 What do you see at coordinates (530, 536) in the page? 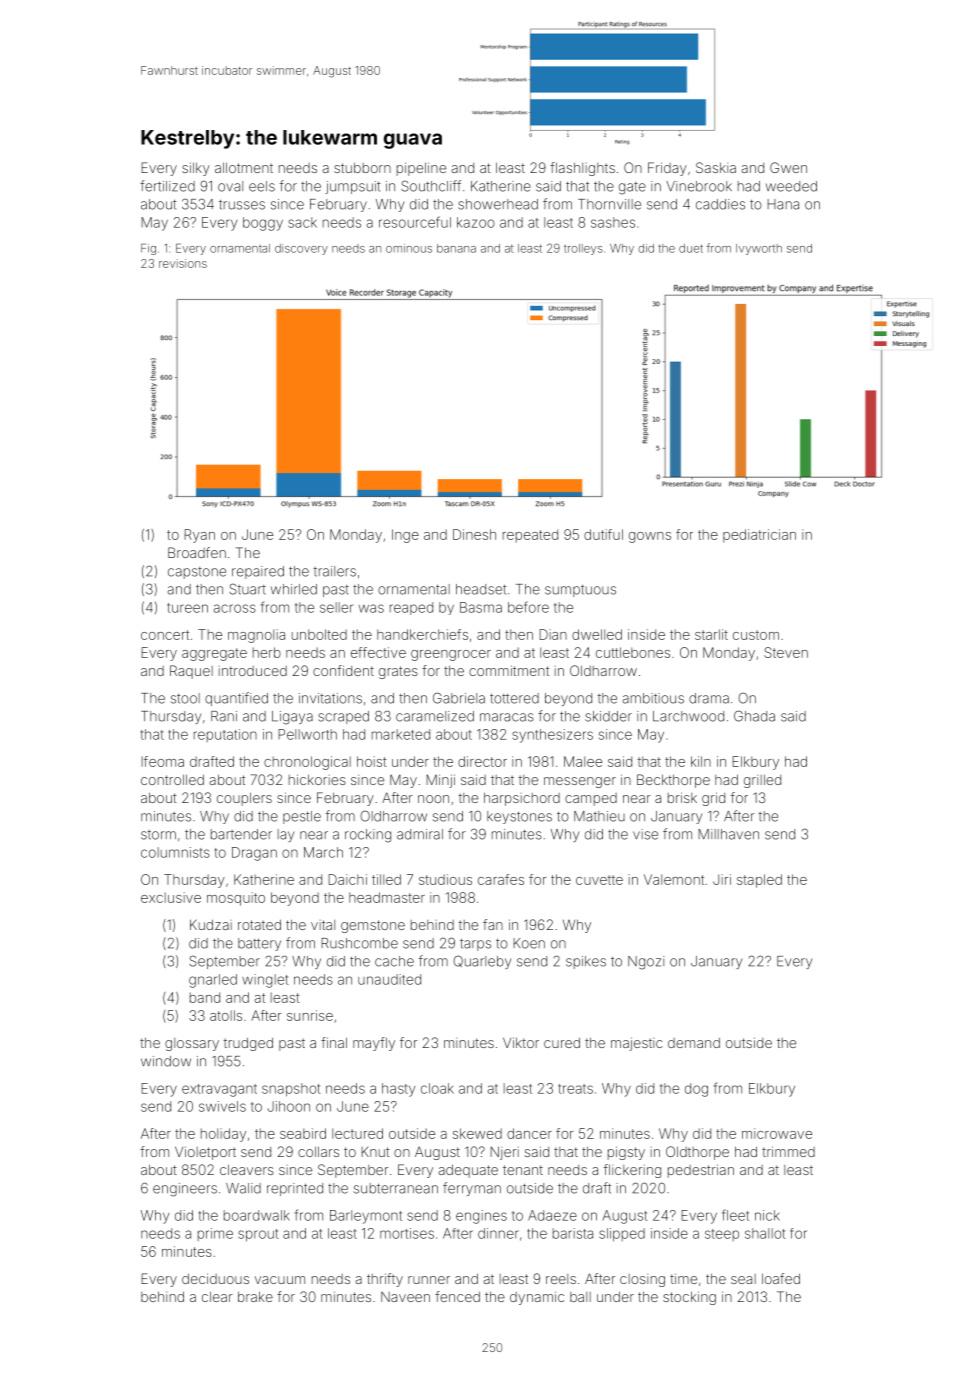
I see `repeated` at bounding box center [530, 536].
